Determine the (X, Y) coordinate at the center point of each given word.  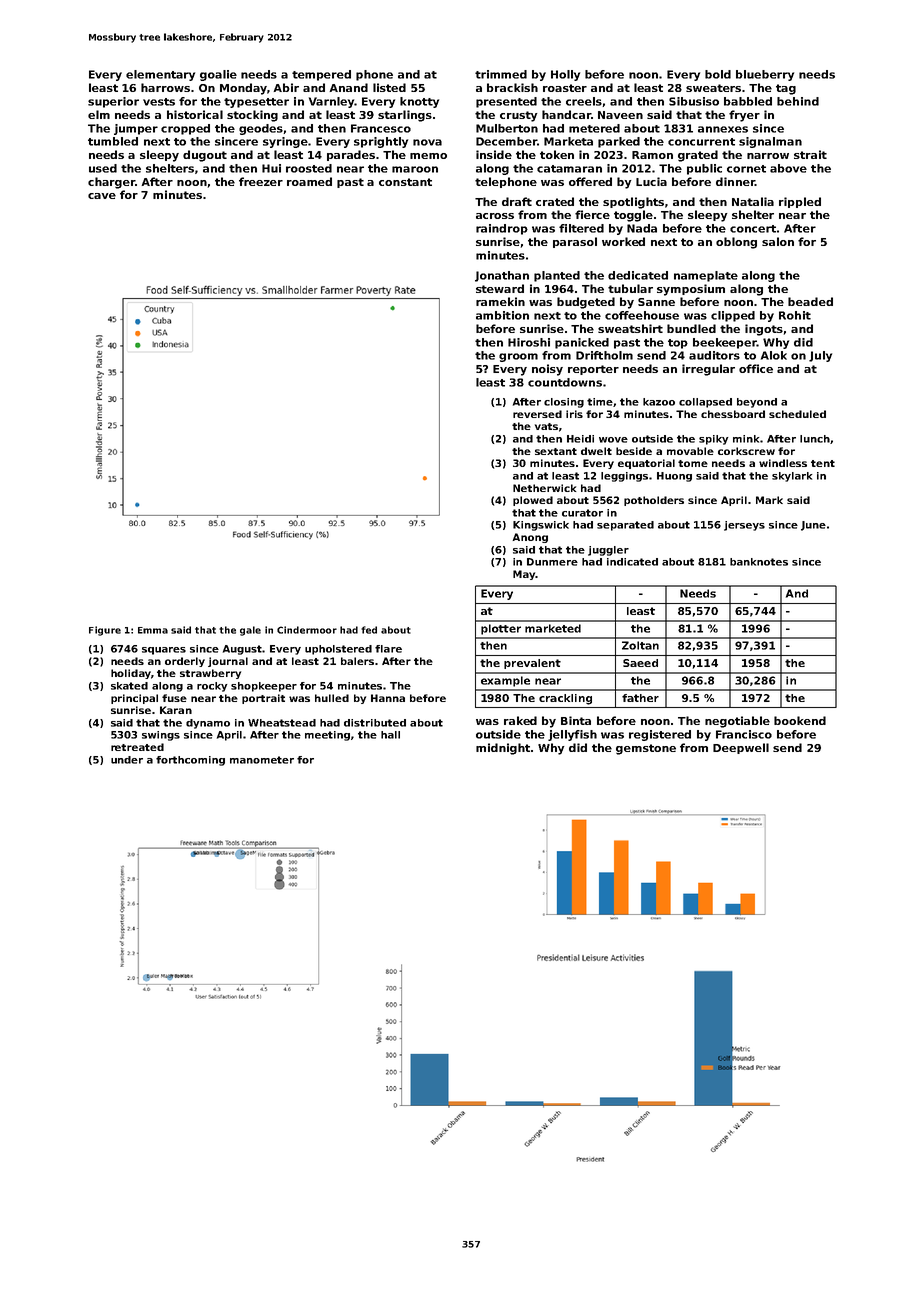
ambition (502, 315)
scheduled (797, 414)
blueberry (765, 75)
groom (518, 357)
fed (369, 630)
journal (228, 662)
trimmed (501, 74)
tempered (321, 75)
